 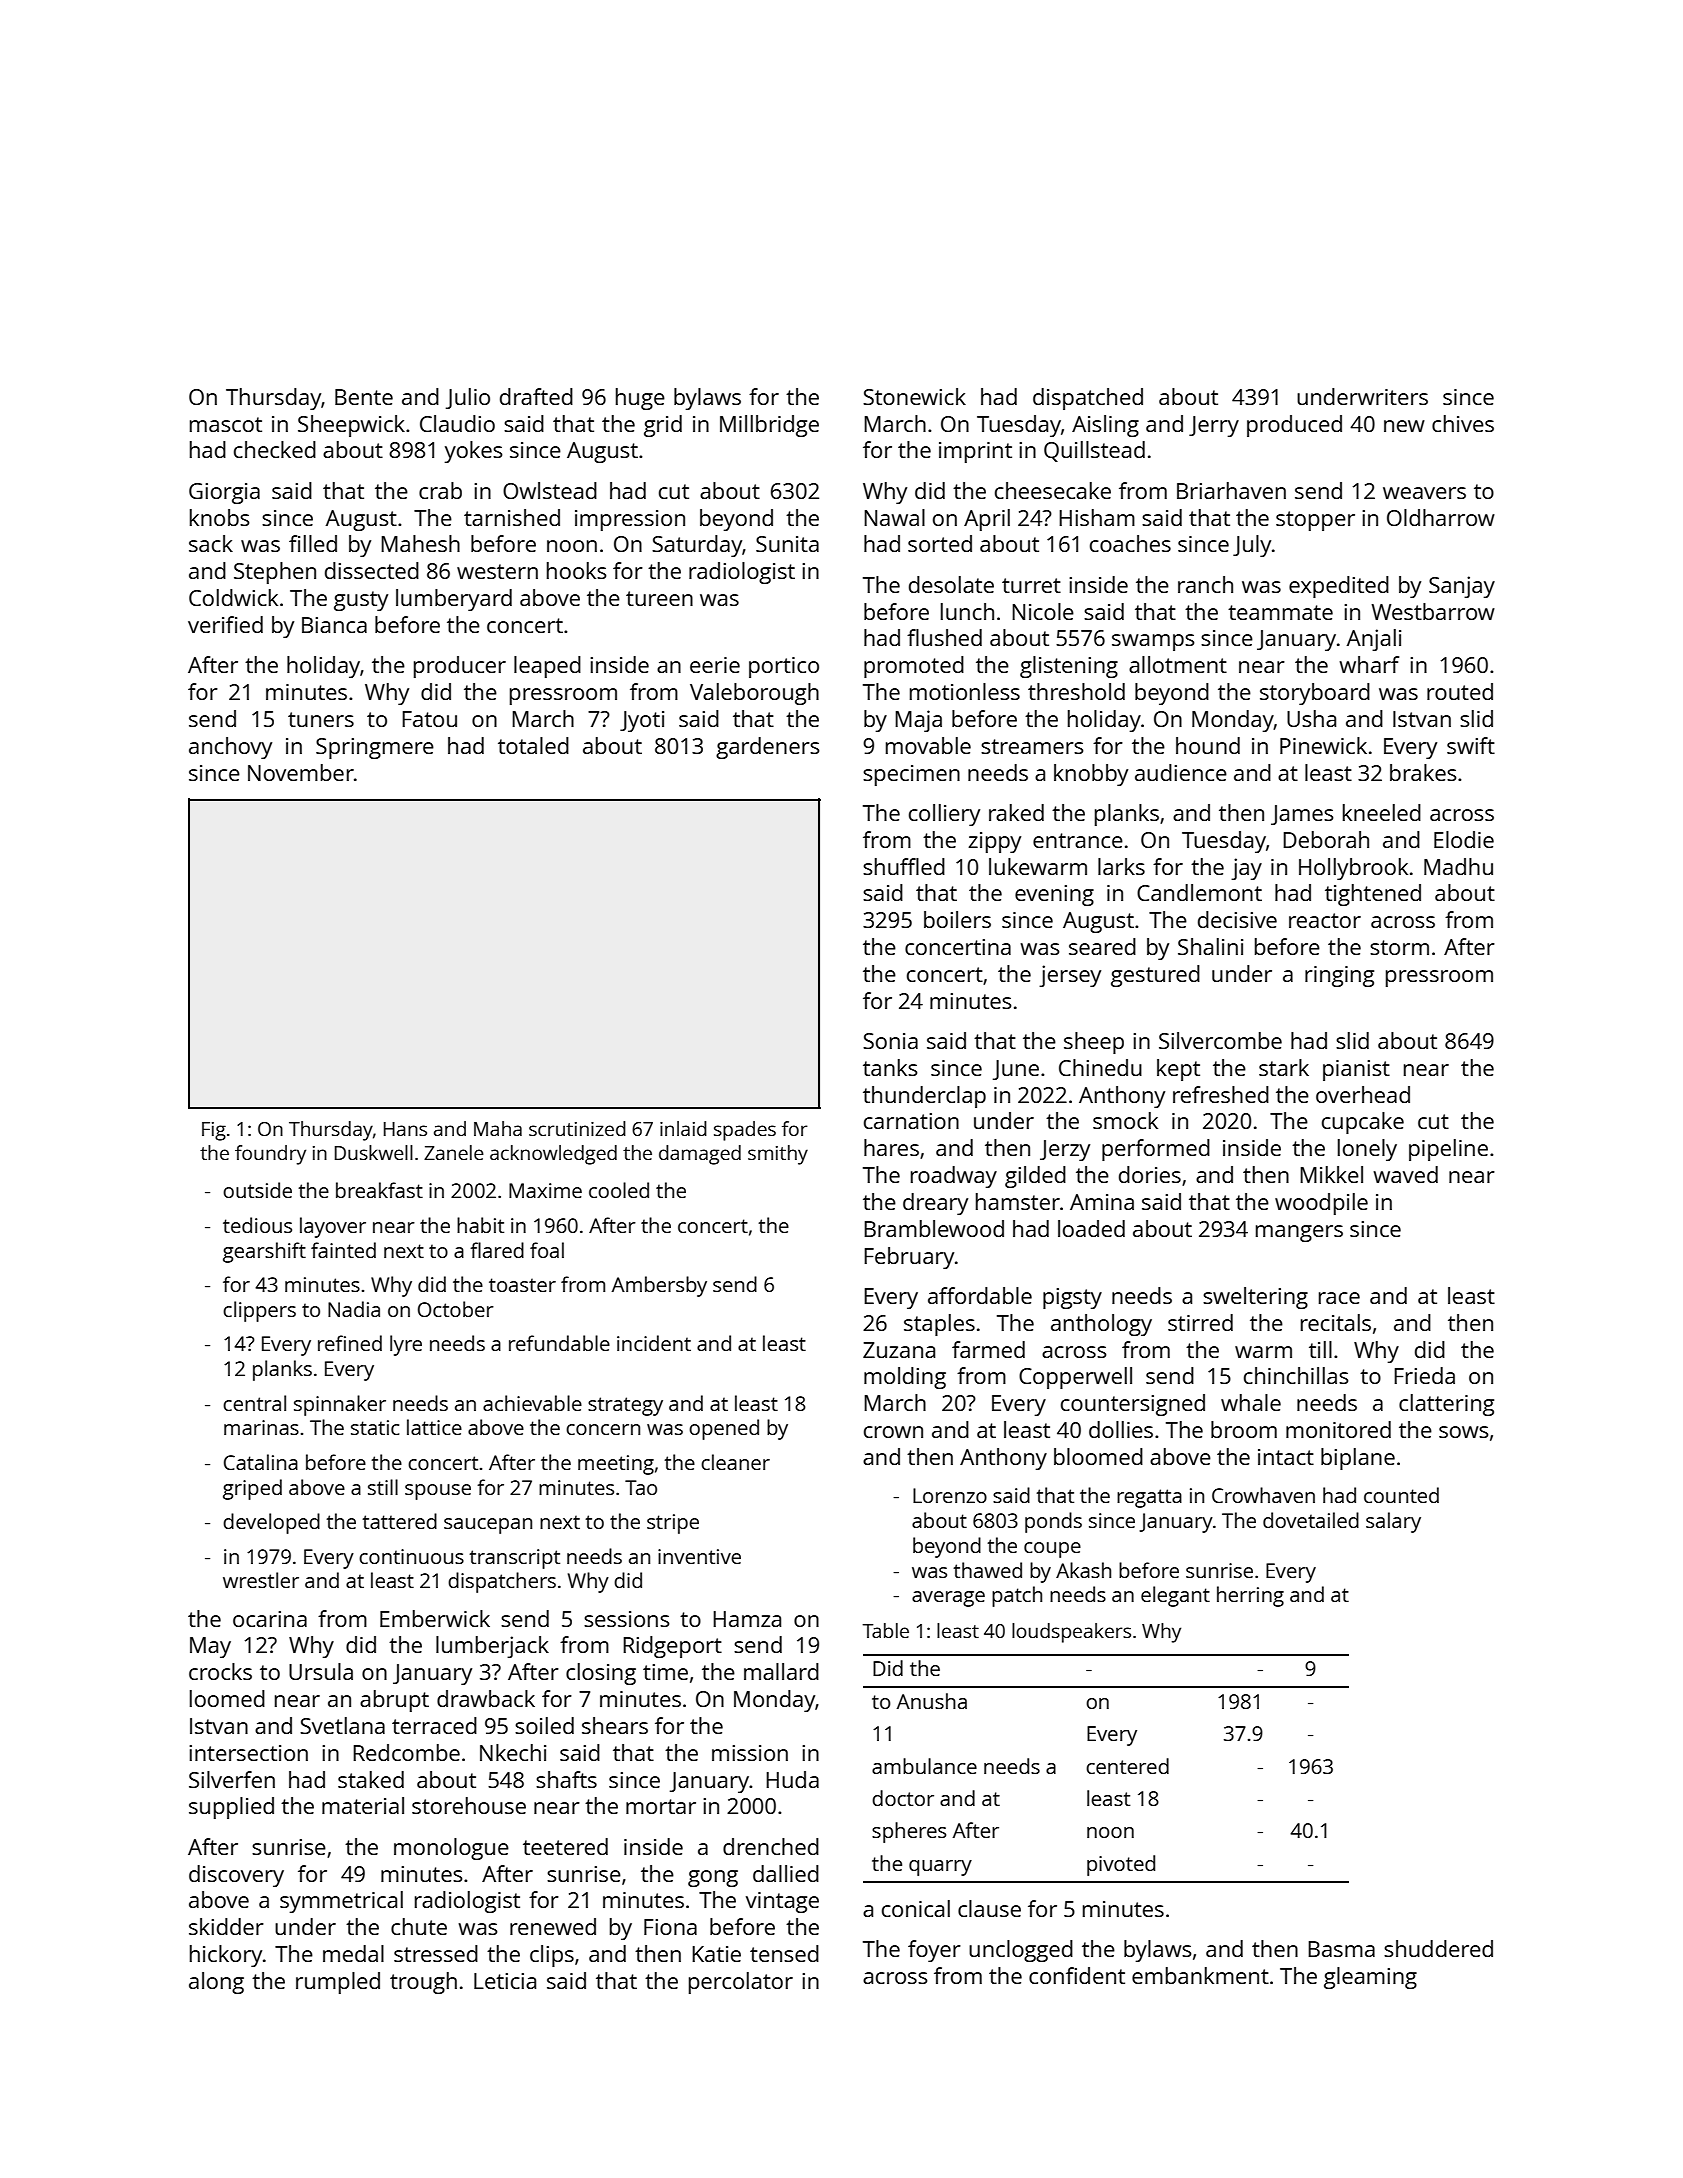 I want to click on November, so click(x=301, y=772).
